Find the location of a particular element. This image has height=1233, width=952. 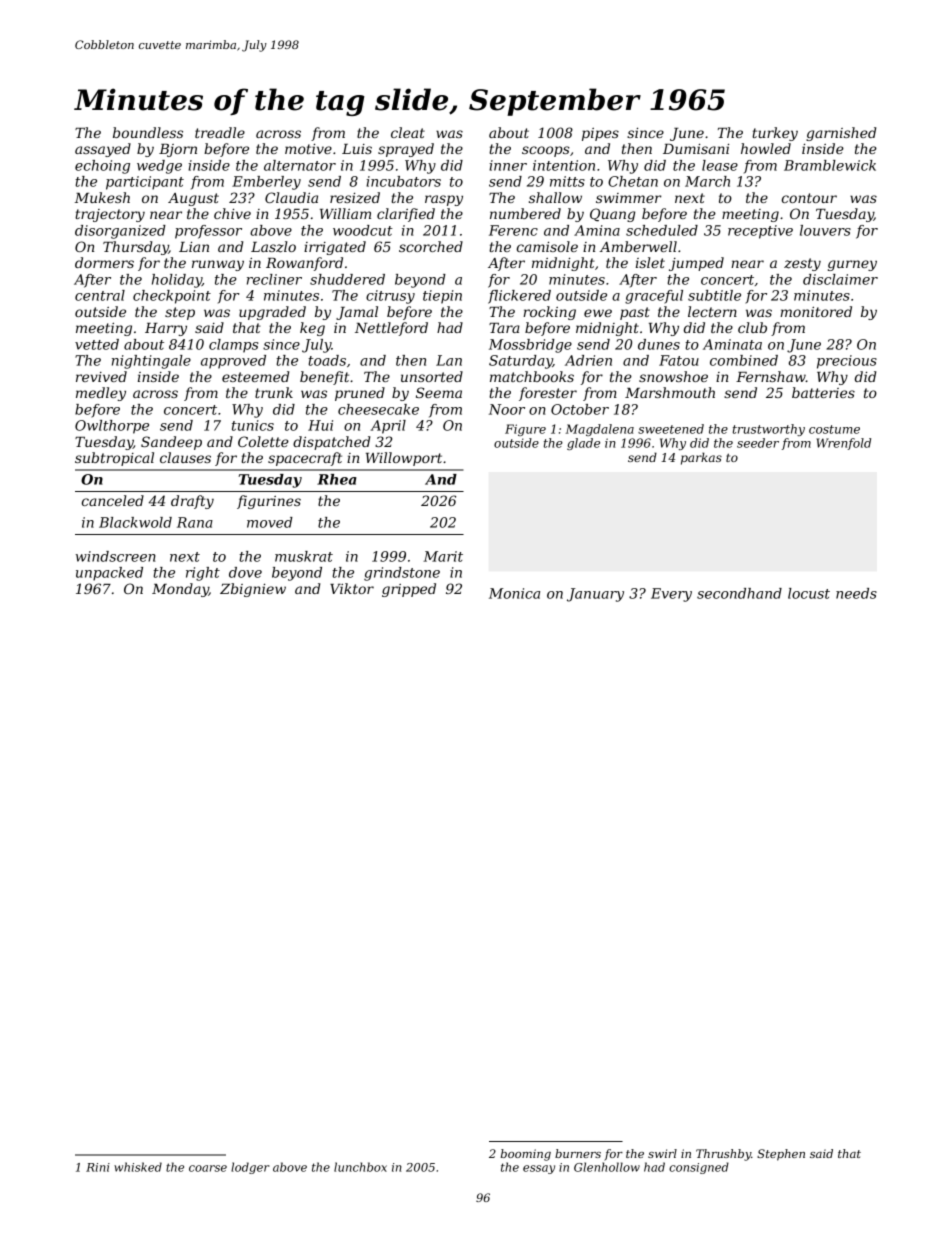

Zbigniew is located at coordinates (253, 590).
